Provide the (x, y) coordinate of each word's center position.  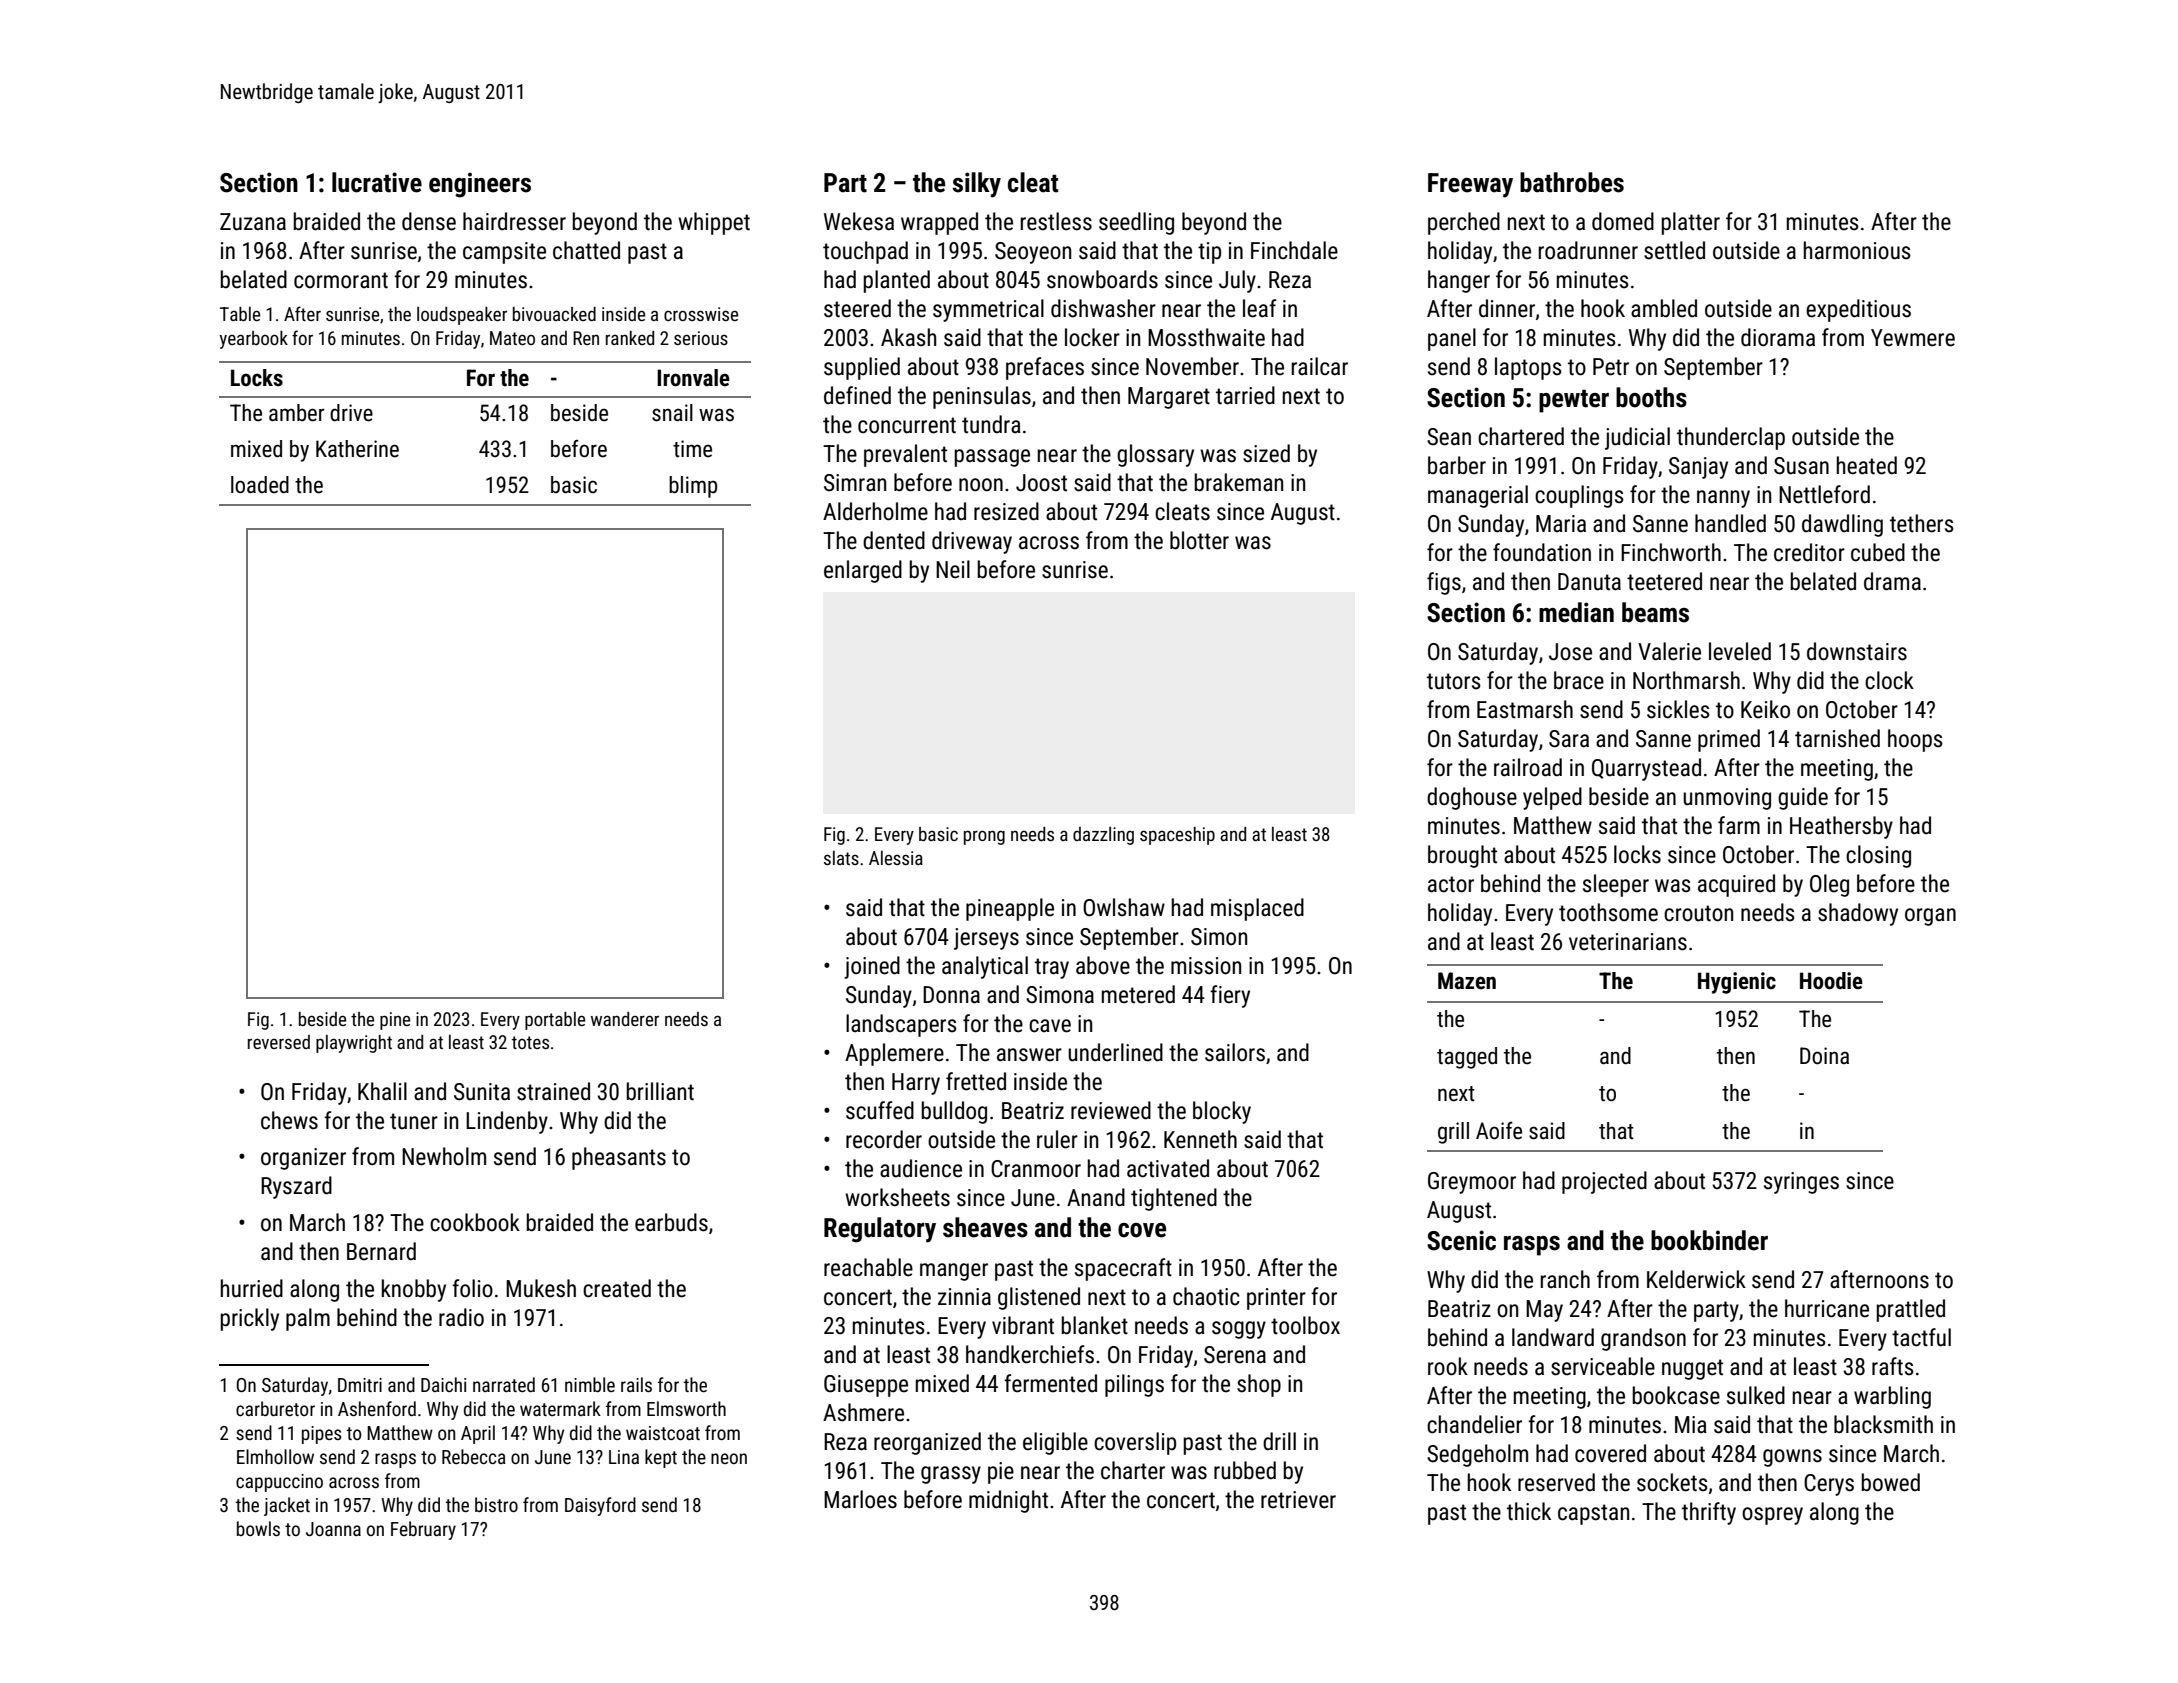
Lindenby (507, 1122)
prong (984, 837)
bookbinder (1709, 1240)
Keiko (1765, 709)
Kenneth (1200, 1139)
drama (1892, 581)
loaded (260, 485)
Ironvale (693, 378)
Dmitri (360, 1385)
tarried (1245, 395)
